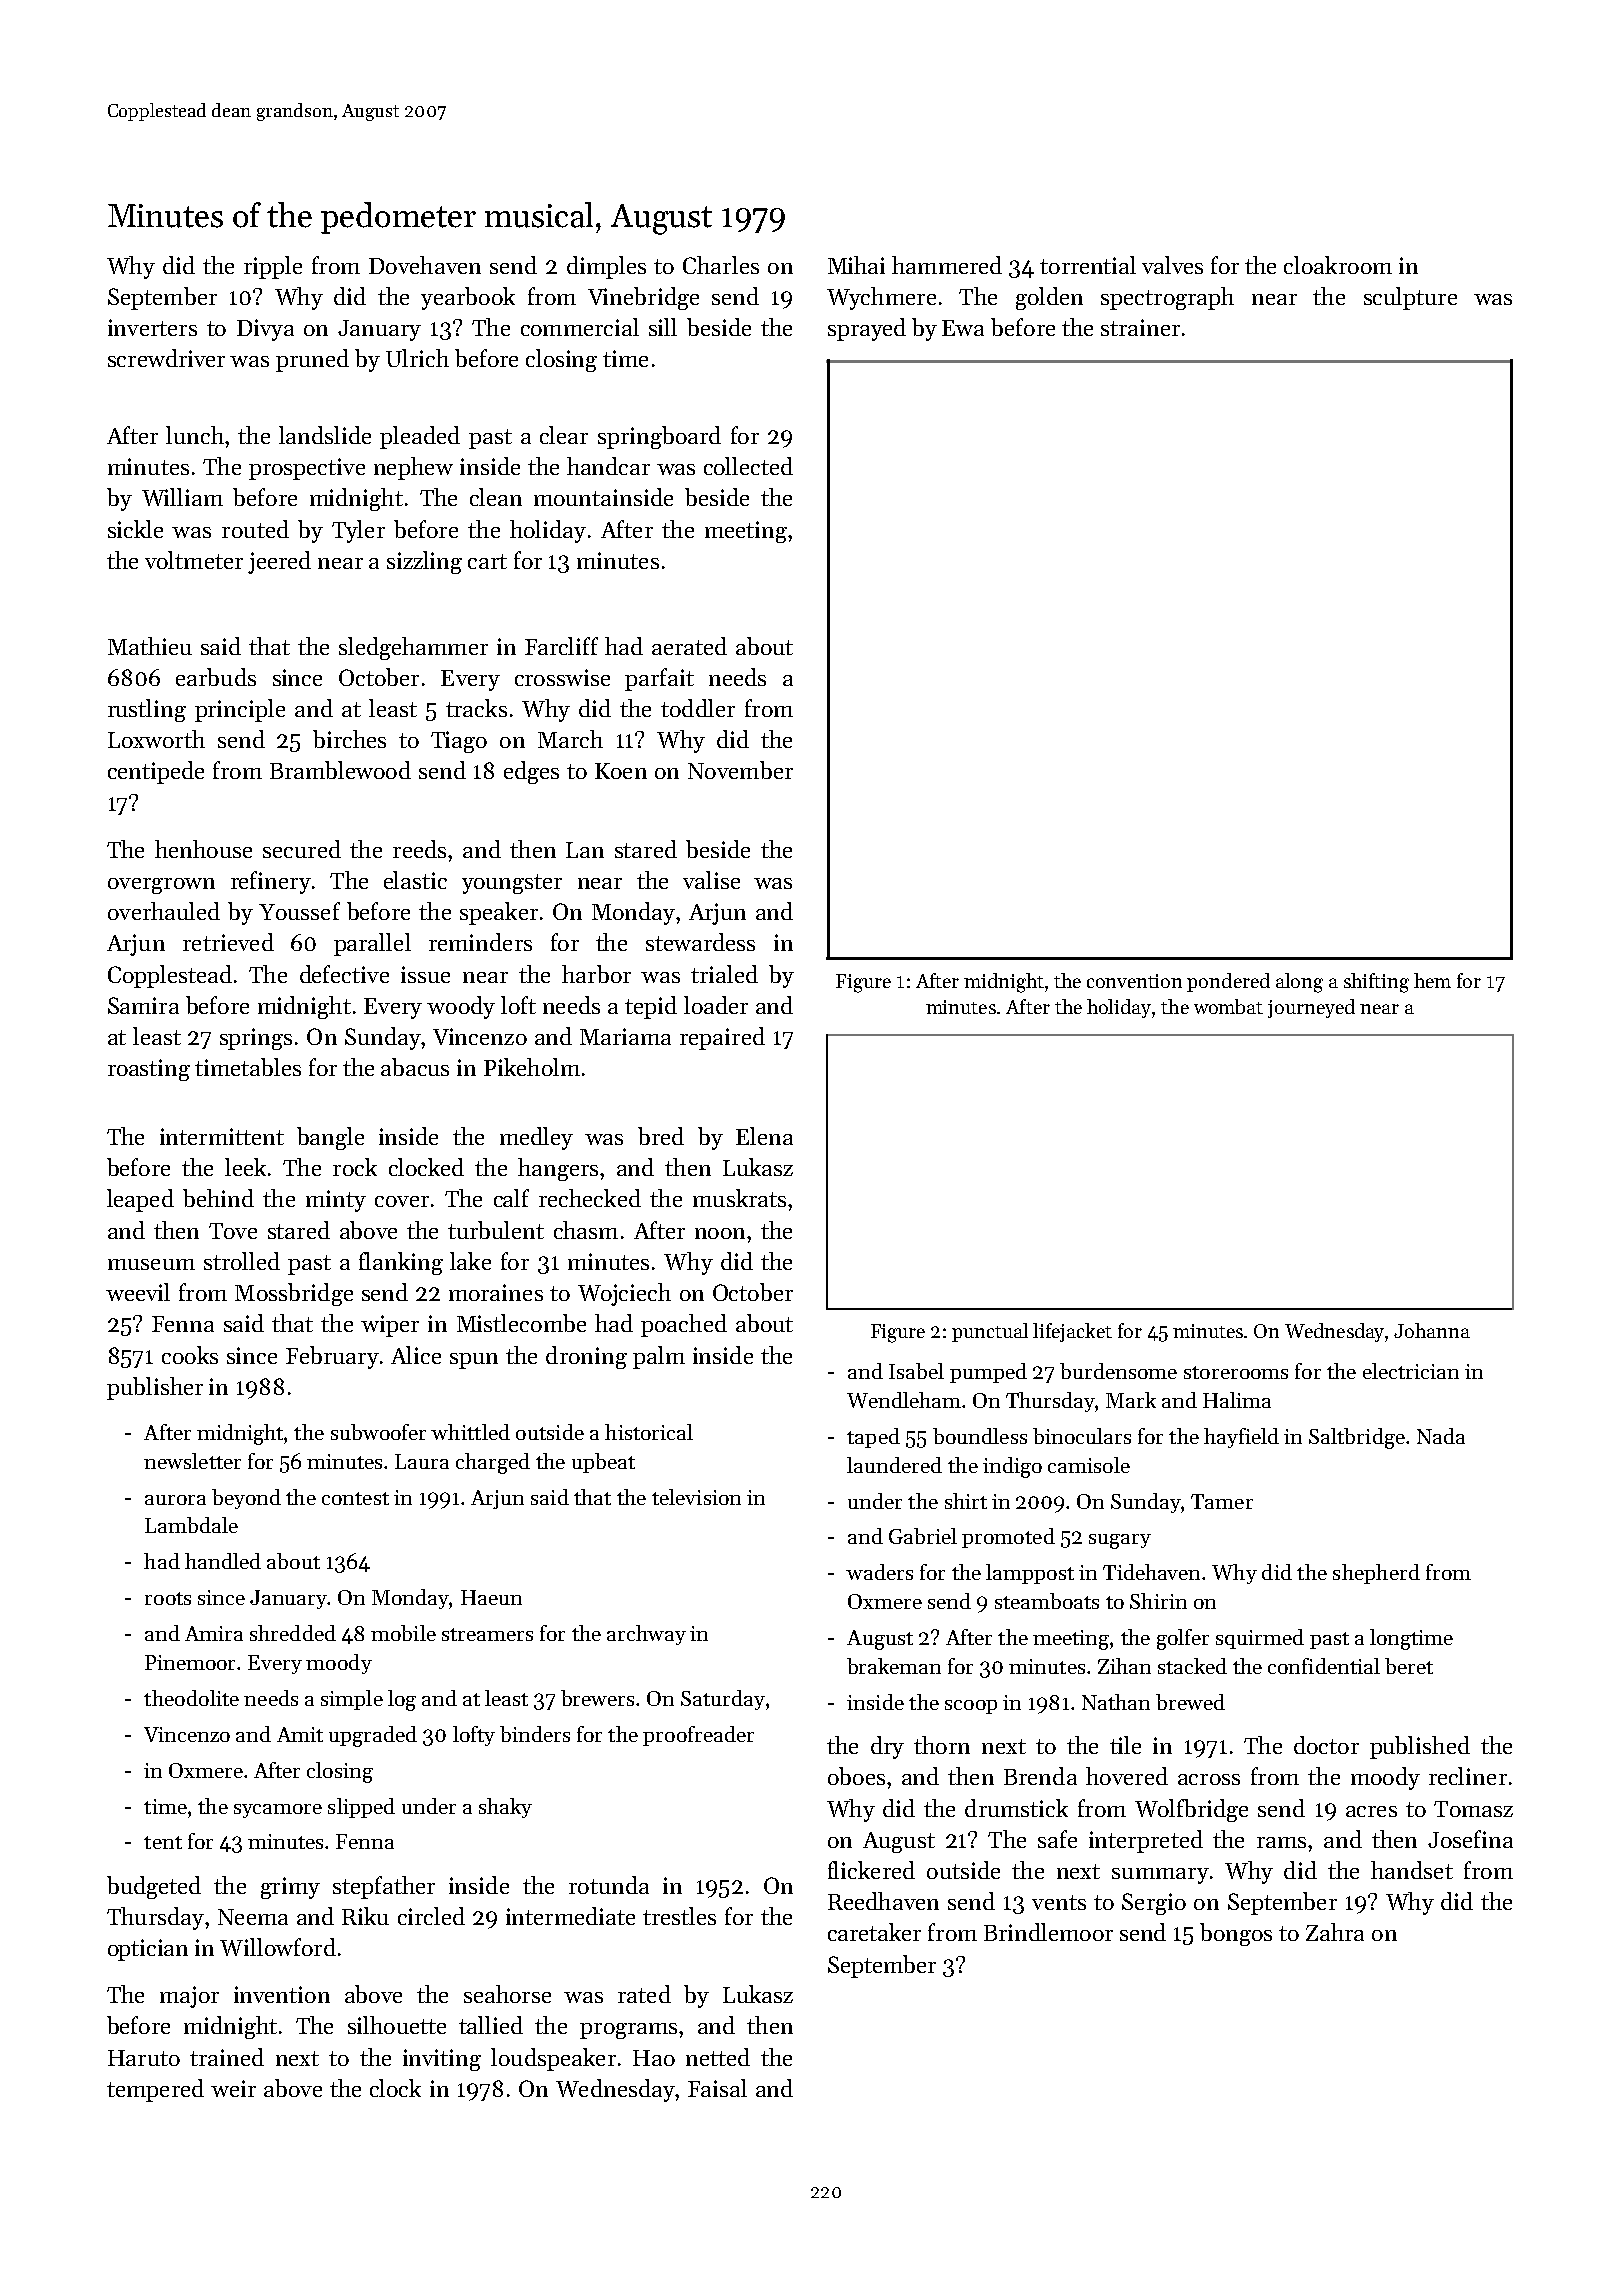 This screenshot has height=2292, width=1620. Describe the element at coordinates (355, 1167) in the screenshot. I see `rock` at that location.
